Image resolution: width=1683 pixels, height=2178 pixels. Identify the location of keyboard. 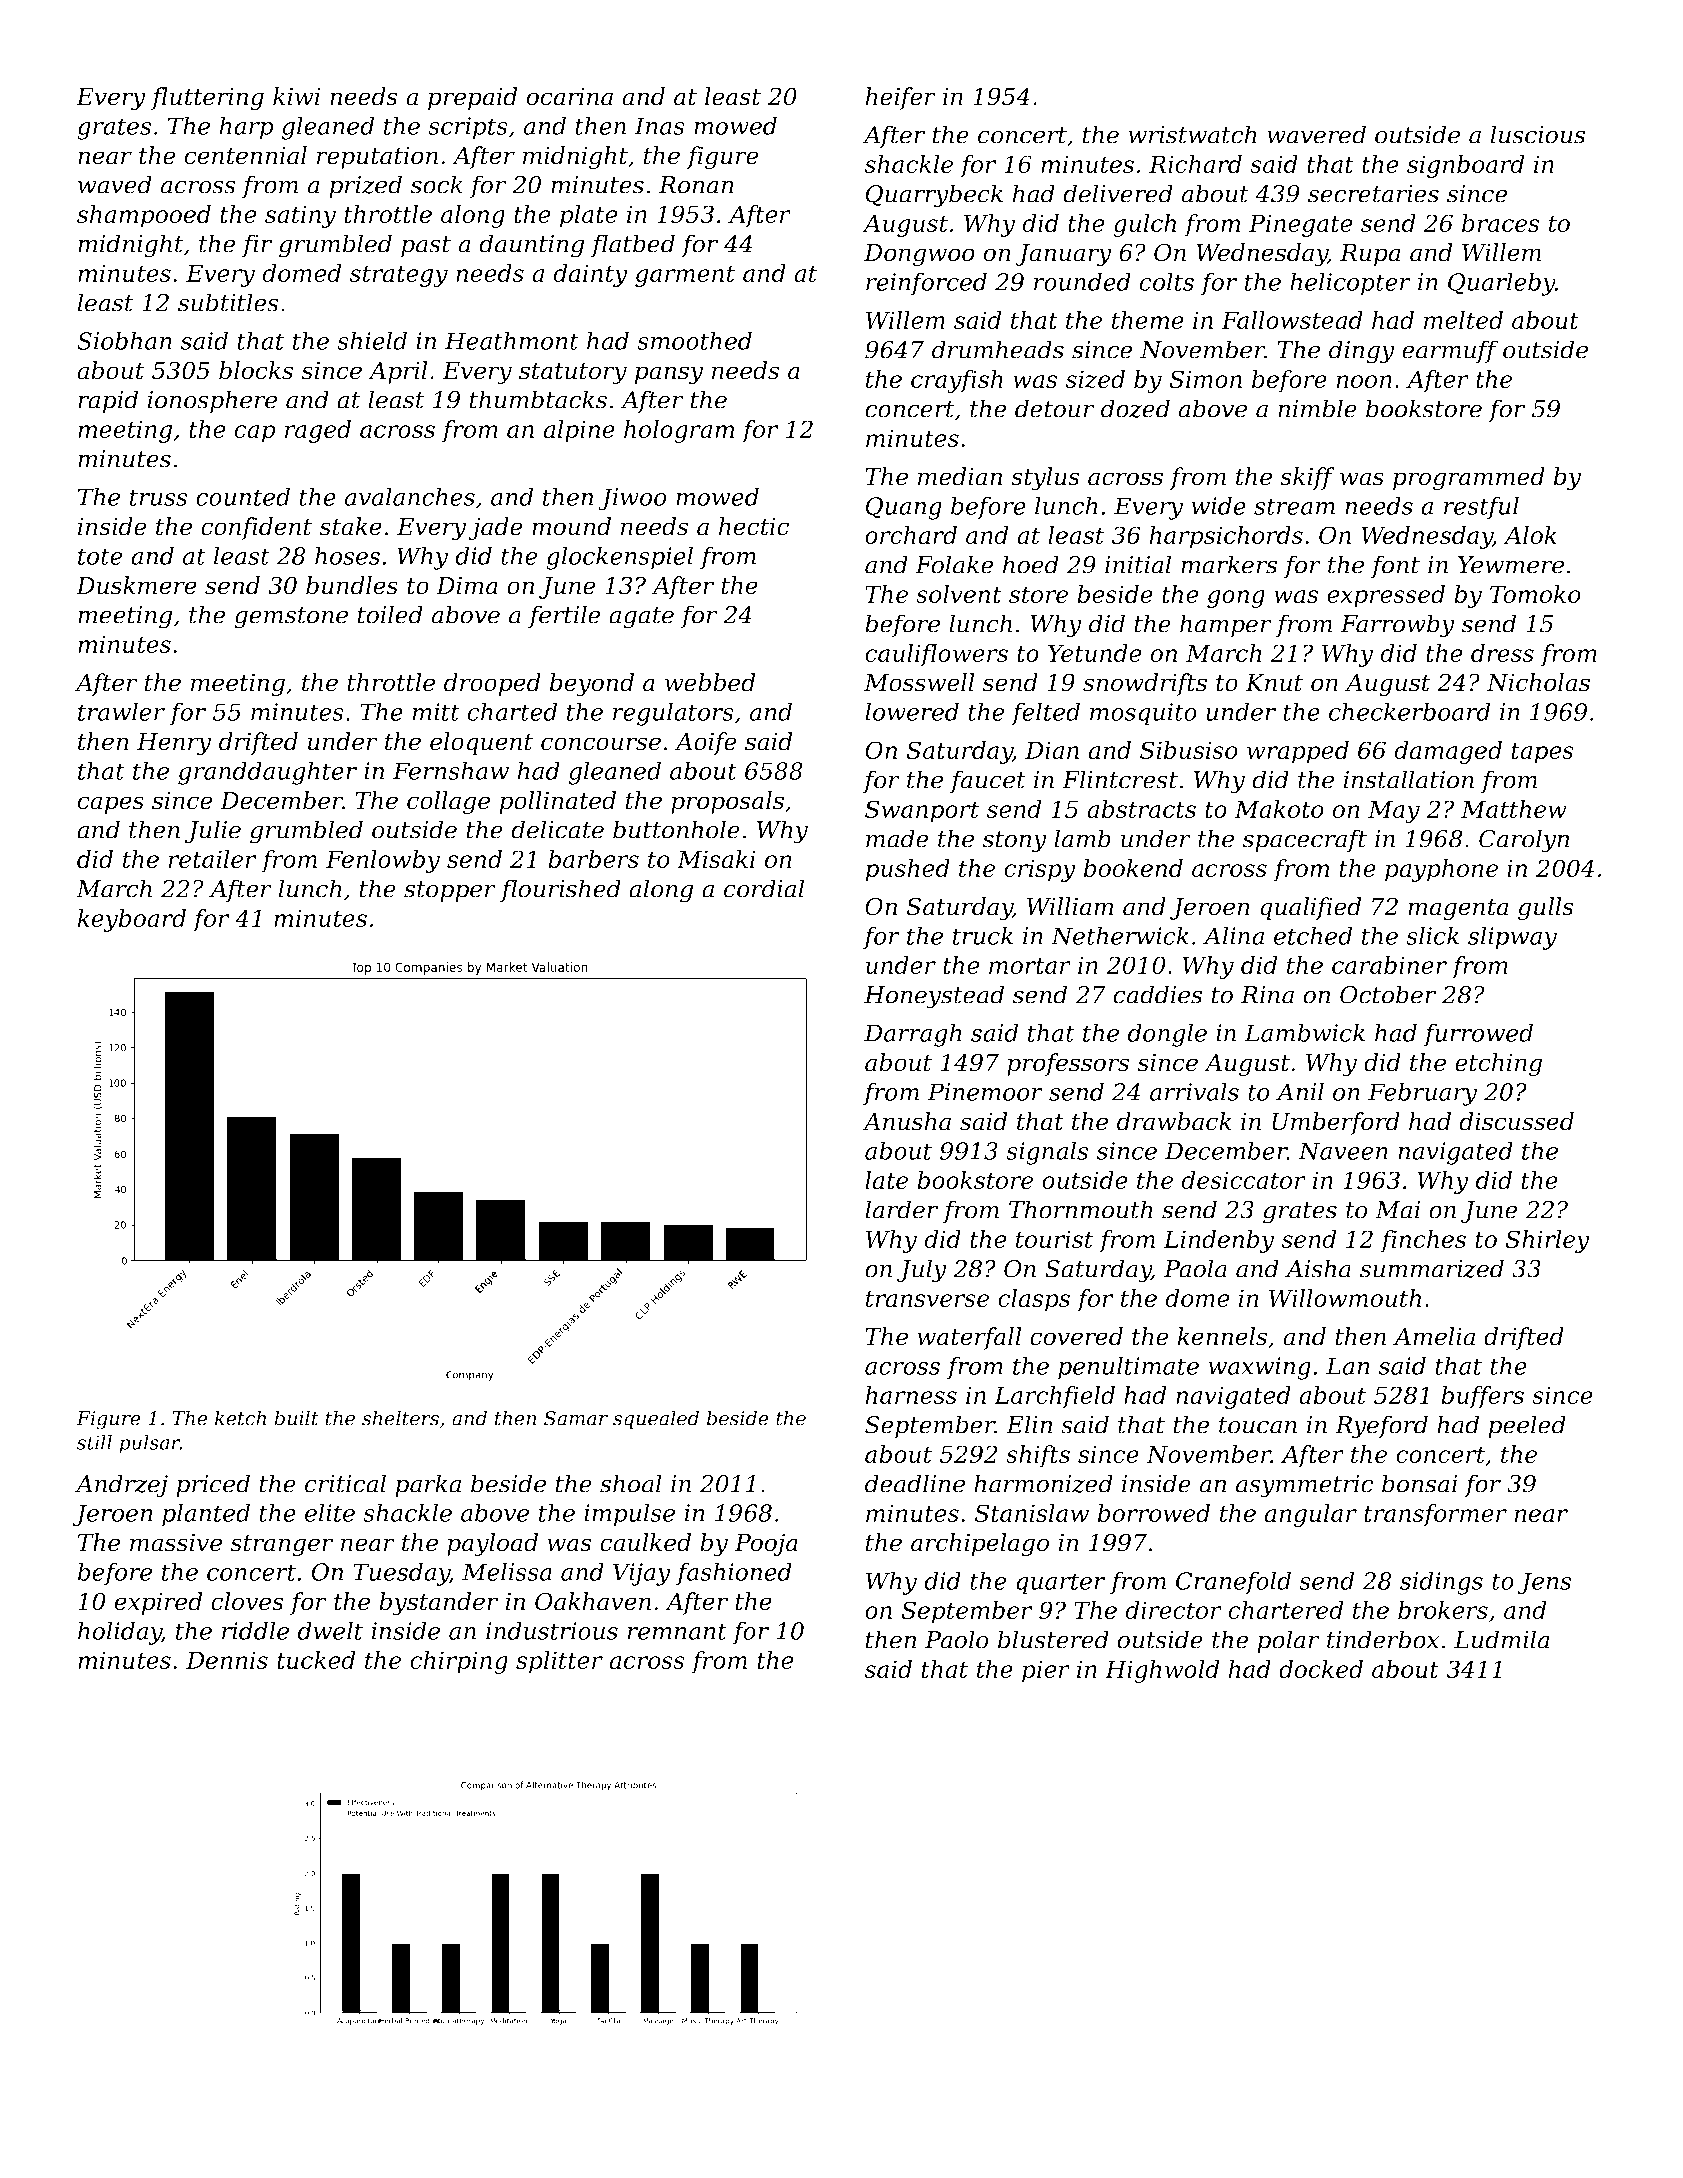
(132, 920).
